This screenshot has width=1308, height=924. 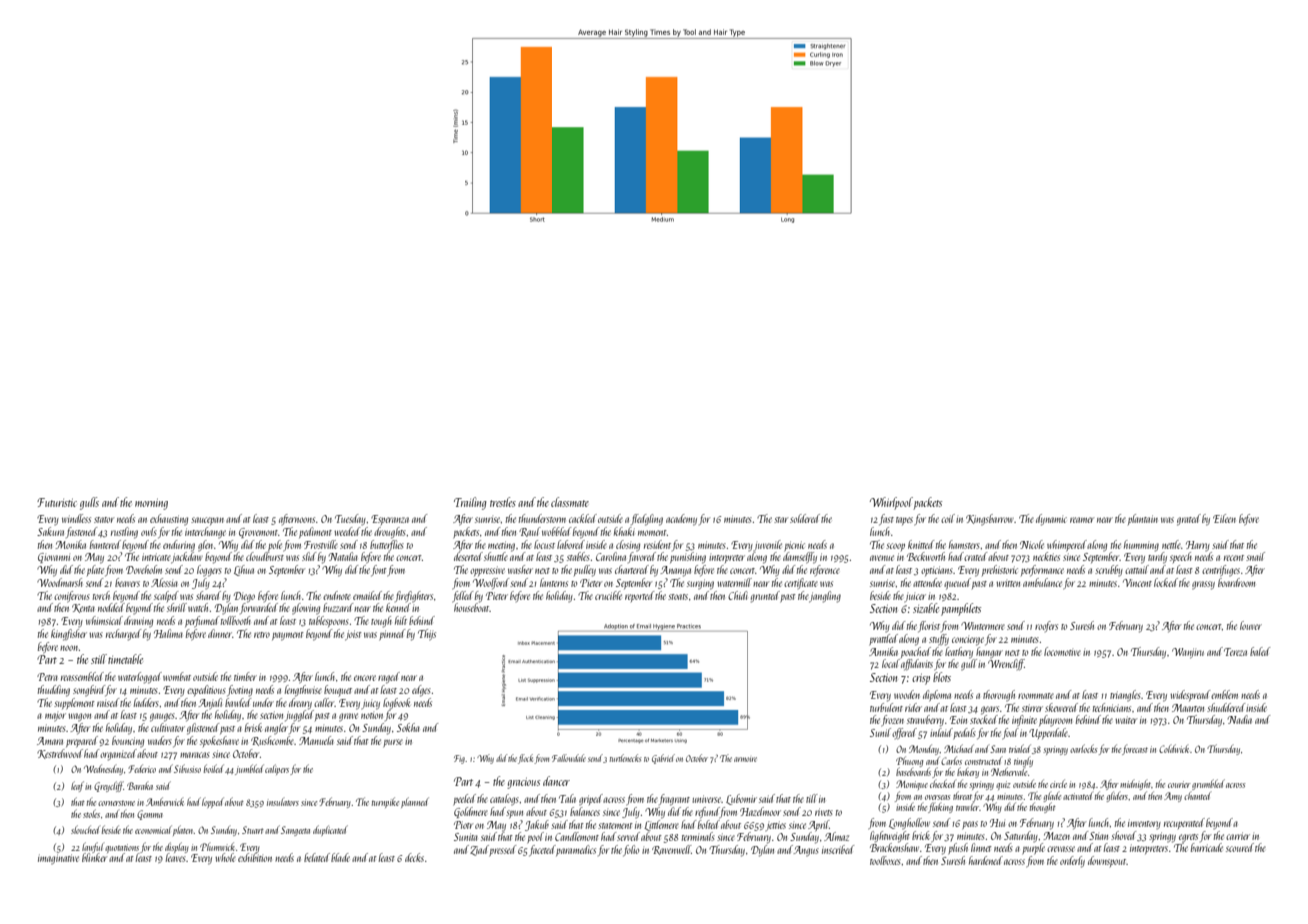 I want to click on raged, so click(x=389, y=678).
